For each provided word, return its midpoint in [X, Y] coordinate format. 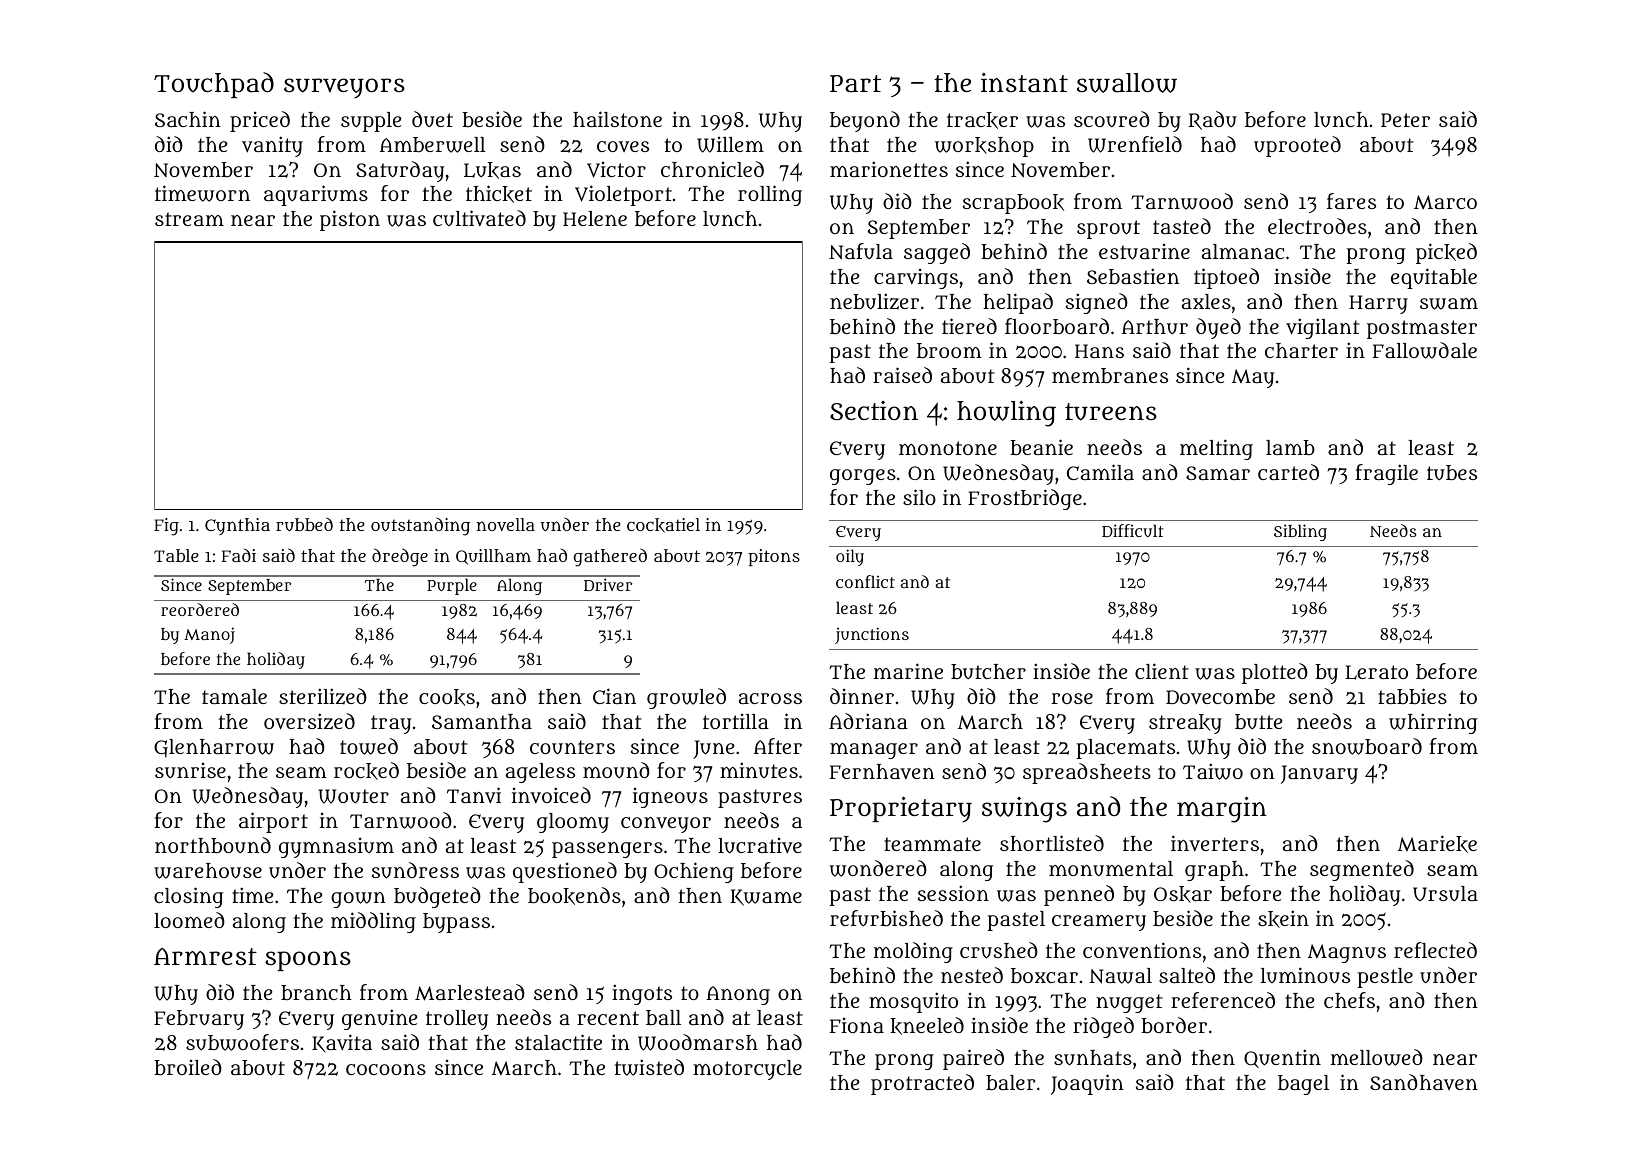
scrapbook [1013, 204]
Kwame [766, 897]
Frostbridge [1025, 499]
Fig [166, 527]
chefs [1349, 1000]
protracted [922, 1084]
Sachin [188, 119]
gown [358, 900]
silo [919, 497]
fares [1351, 201]
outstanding [420, 526]
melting [1216, 449]
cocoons [386, 1069]
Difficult [1133, 530]
